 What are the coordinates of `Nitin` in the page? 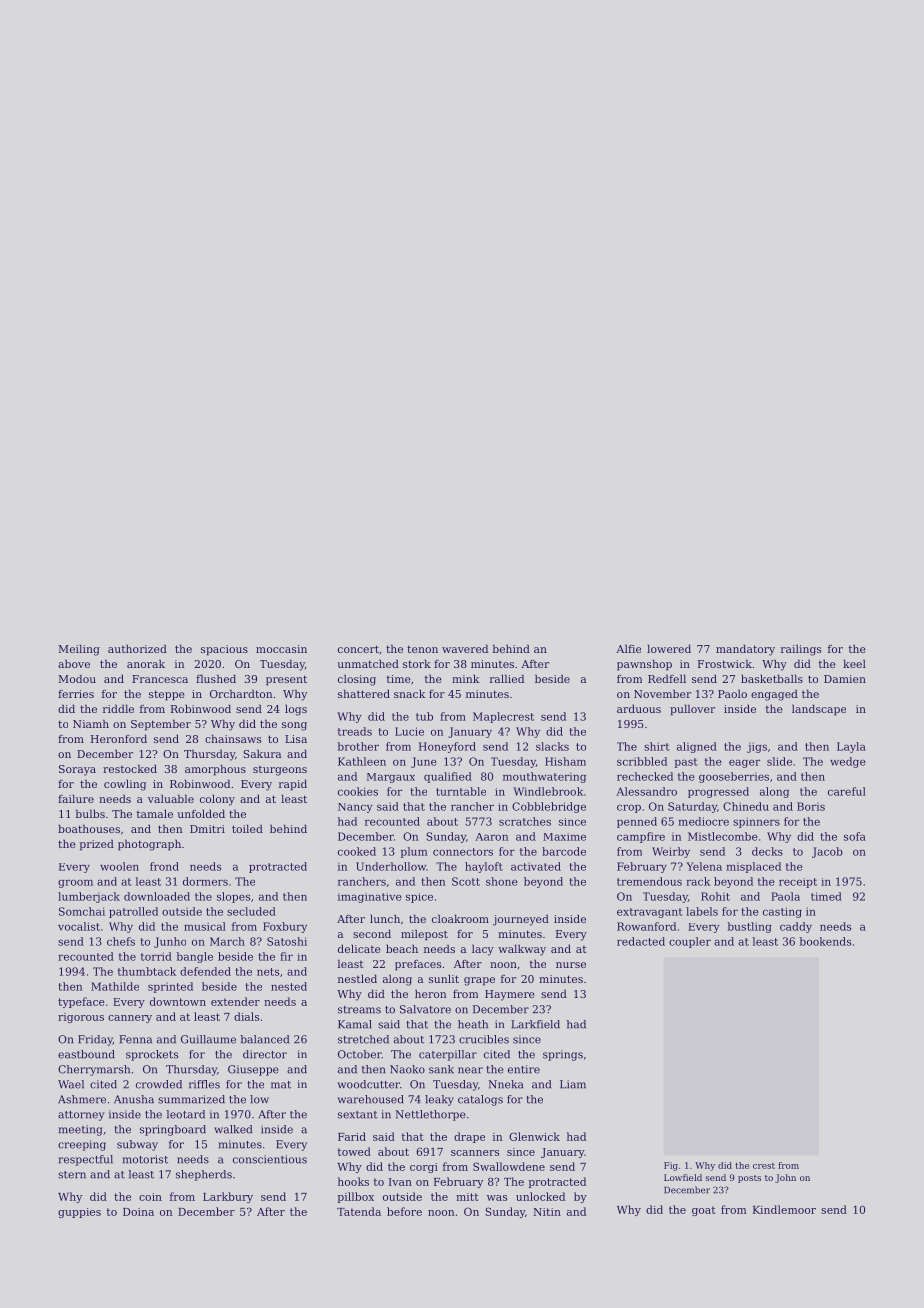 It's located at (547, 1212).
